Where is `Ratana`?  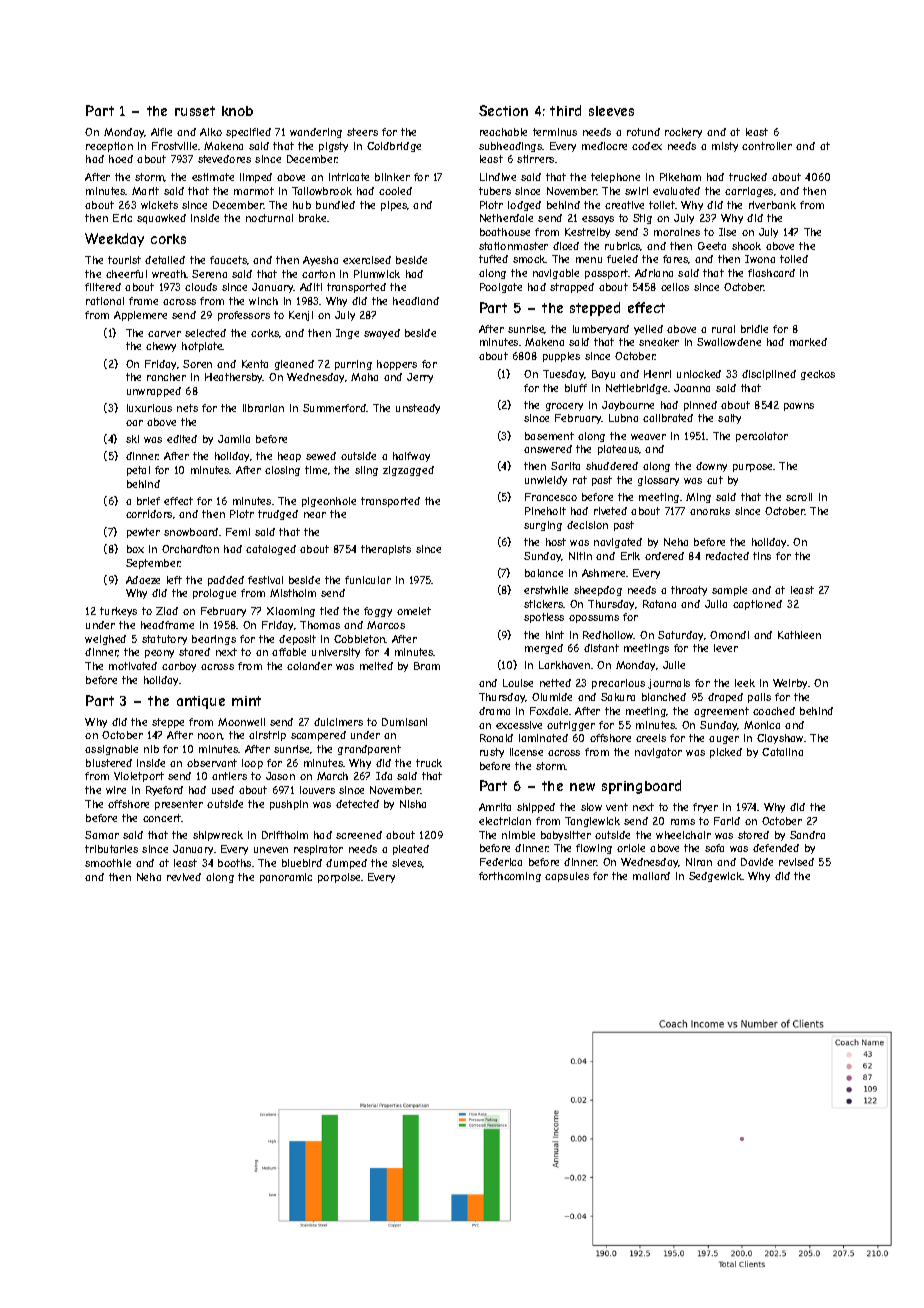 Ratana is located at coordinates (659, 604).
